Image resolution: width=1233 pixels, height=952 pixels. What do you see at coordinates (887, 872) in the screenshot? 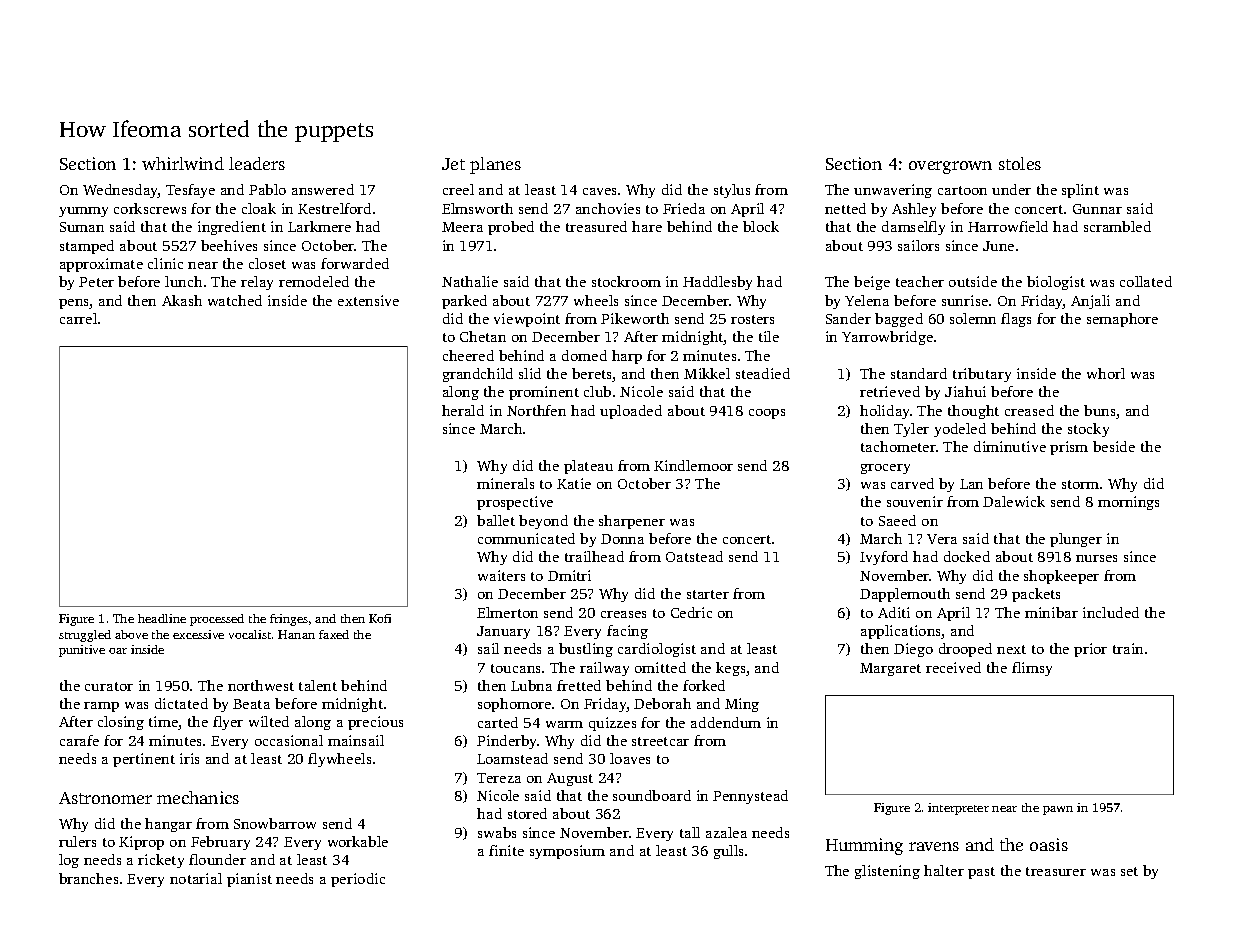
I see `glistening` at bounding box center [887, 872].
